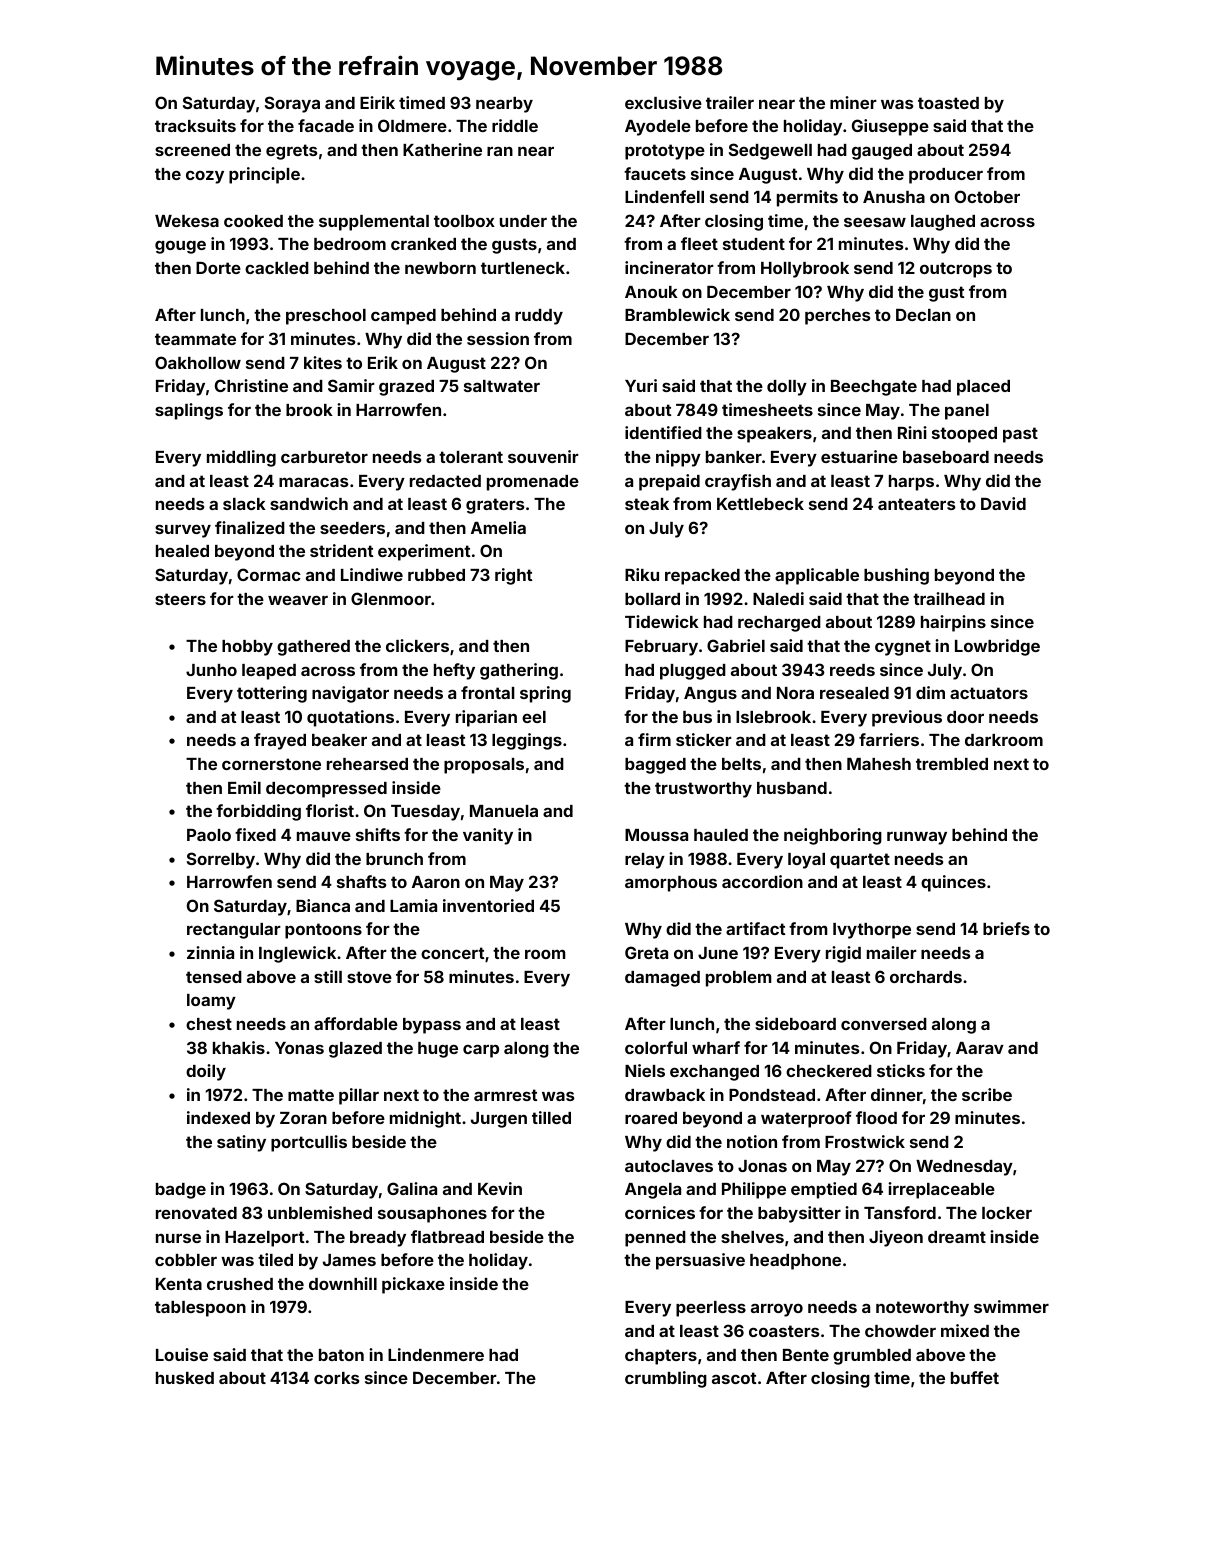  What do you see at coordinates (292, 104) in the screenshot?
I see `Soraya` at bounding box center [292, 104].
